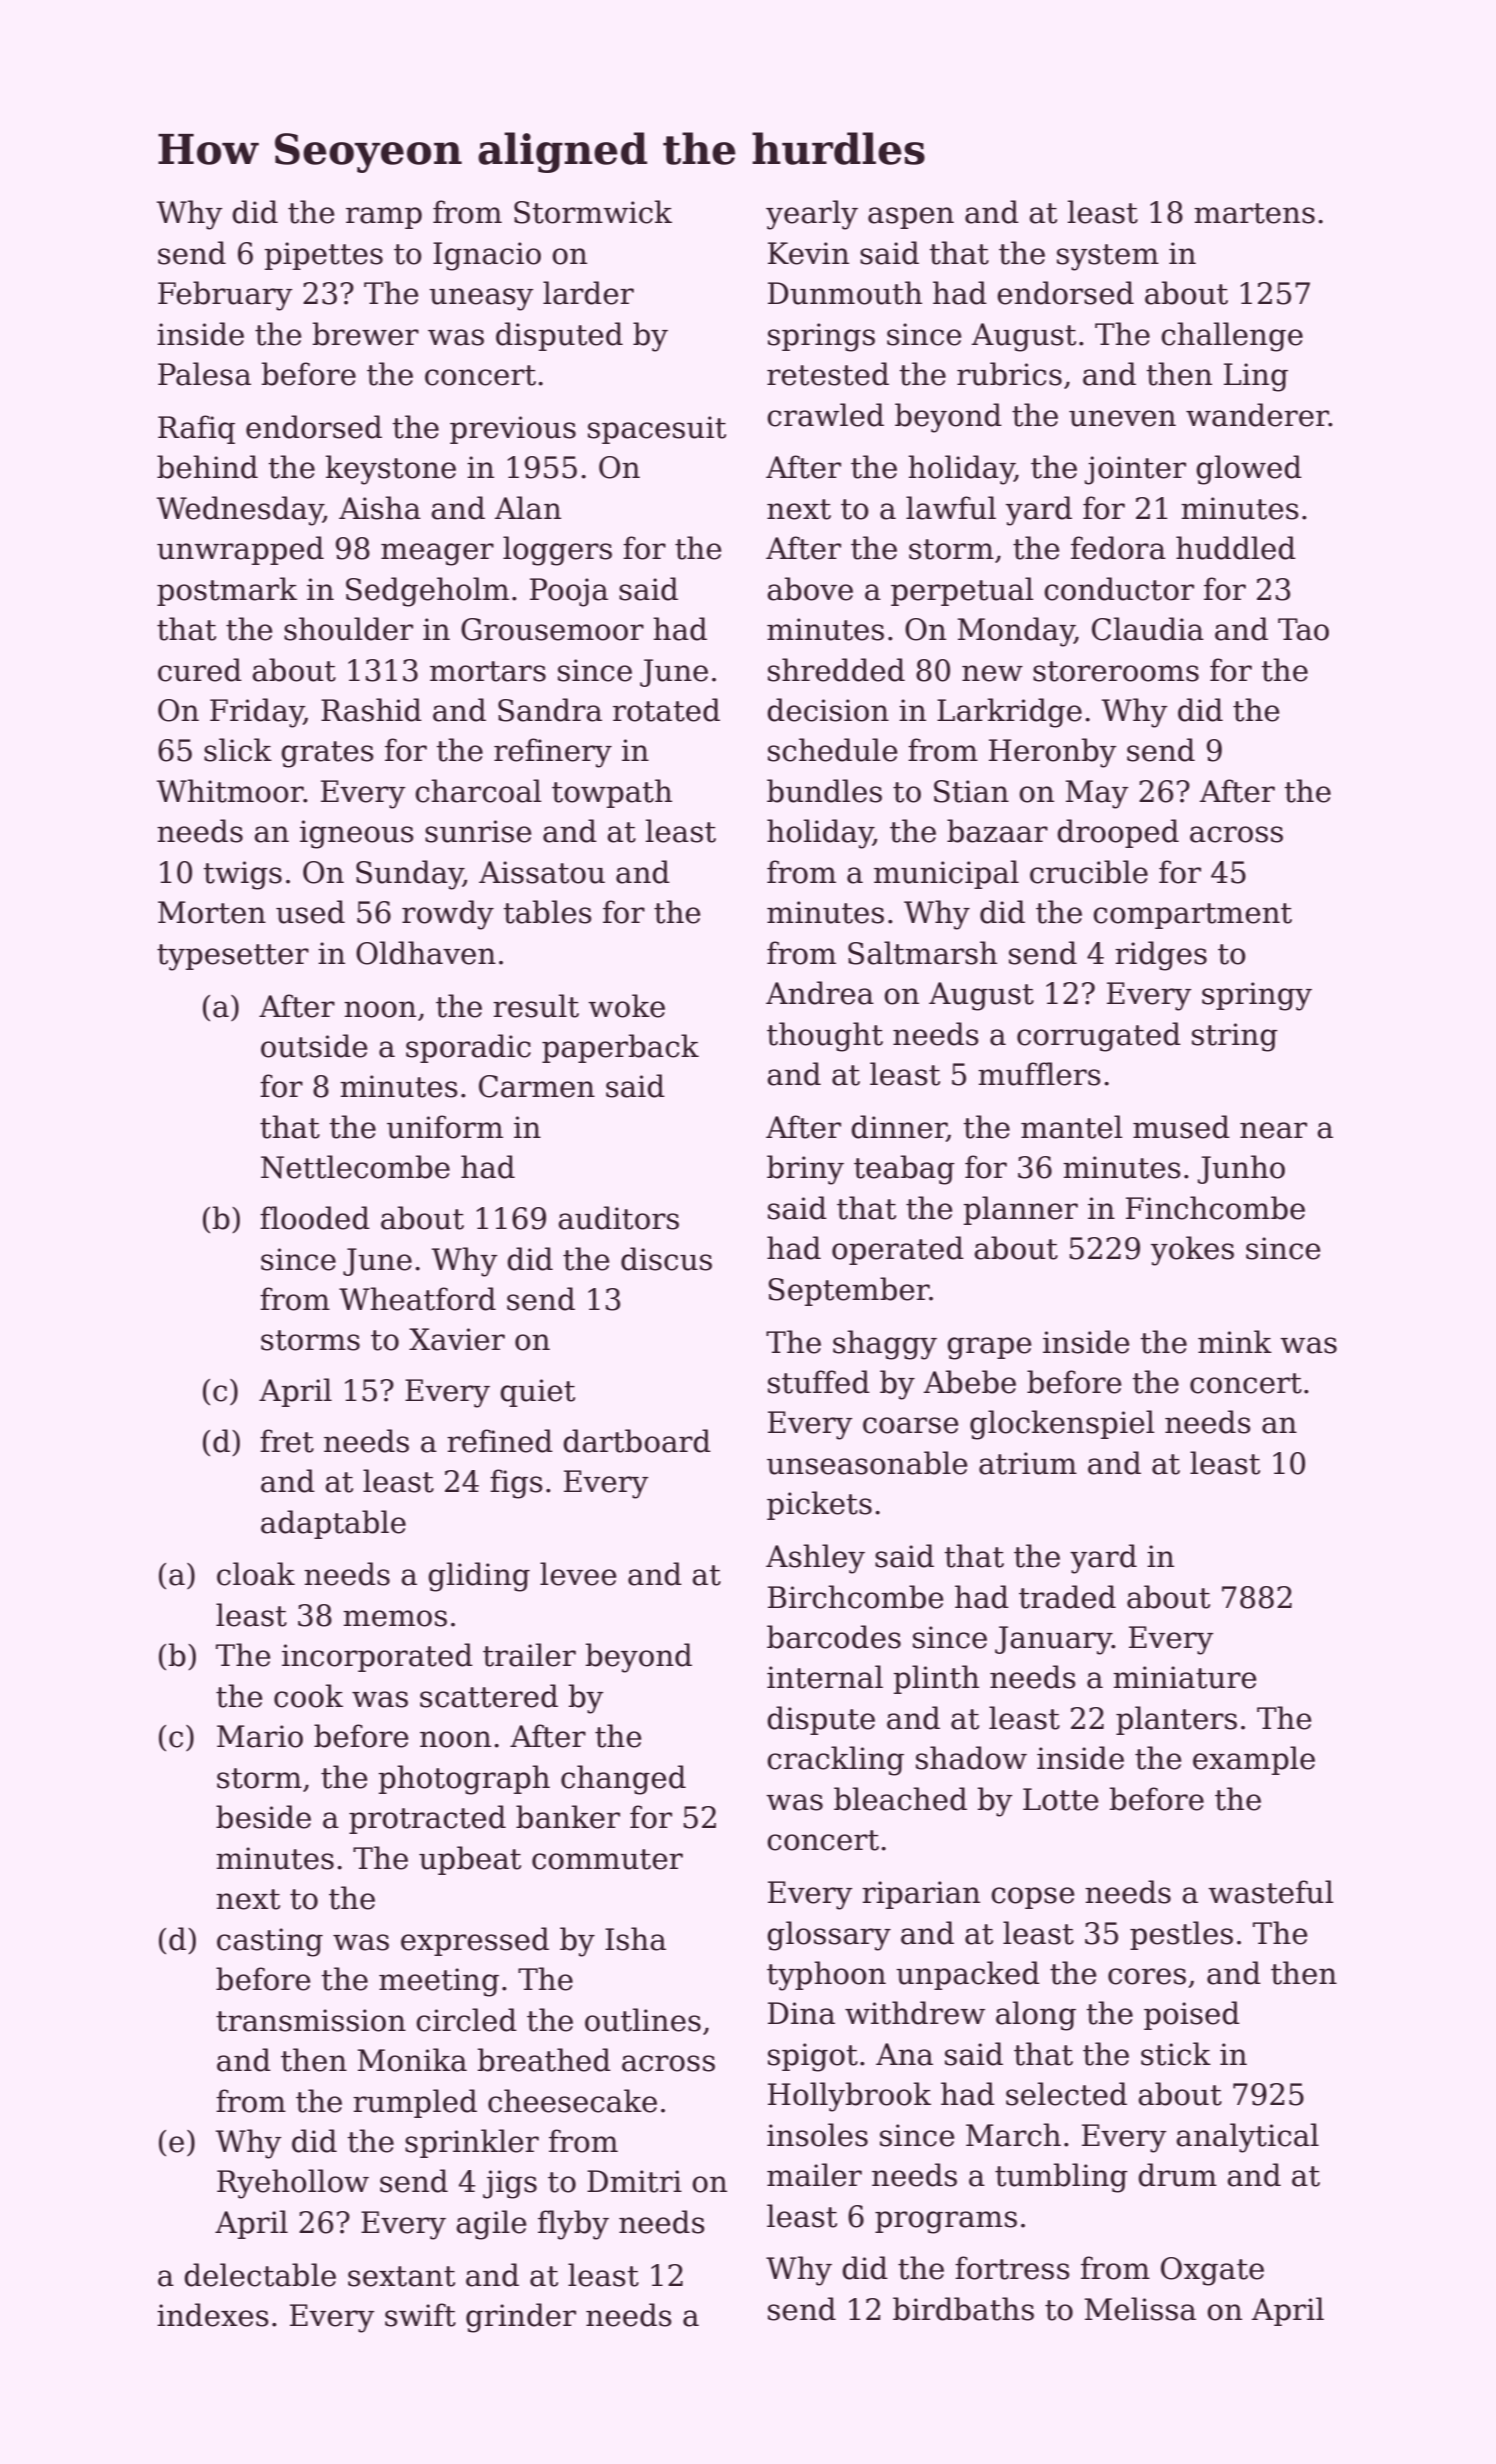  Describe the element at coordinates (810, 589) in the document. I see `above` at that location.
